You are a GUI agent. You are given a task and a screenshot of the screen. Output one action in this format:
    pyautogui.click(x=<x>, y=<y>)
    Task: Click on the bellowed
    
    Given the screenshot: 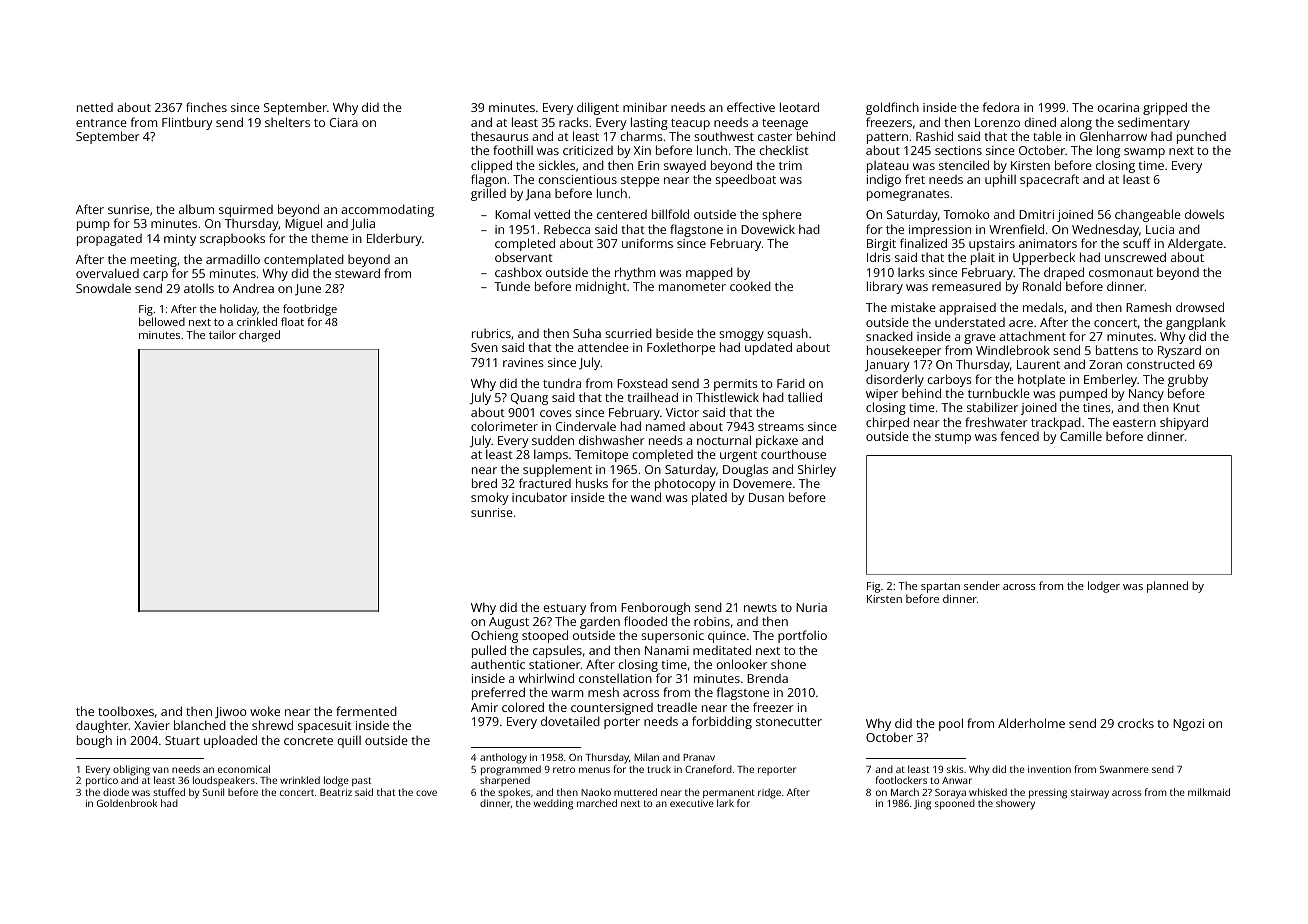 What is the action you would take?
    pyautogui.click(x=162, y=321)
